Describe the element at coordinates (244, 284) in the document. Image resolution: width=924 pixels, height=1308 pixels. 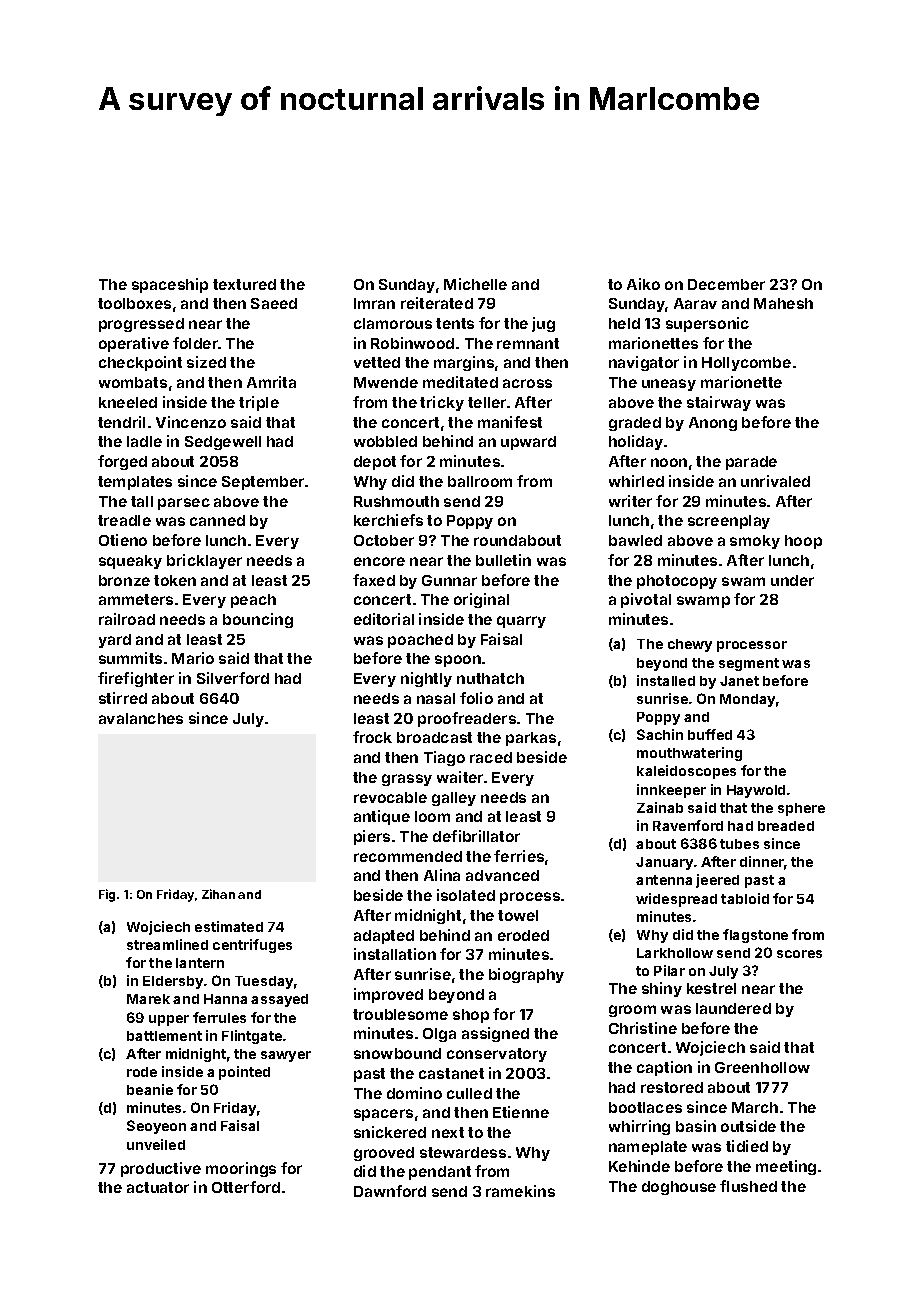
I see `textured` at that location.
